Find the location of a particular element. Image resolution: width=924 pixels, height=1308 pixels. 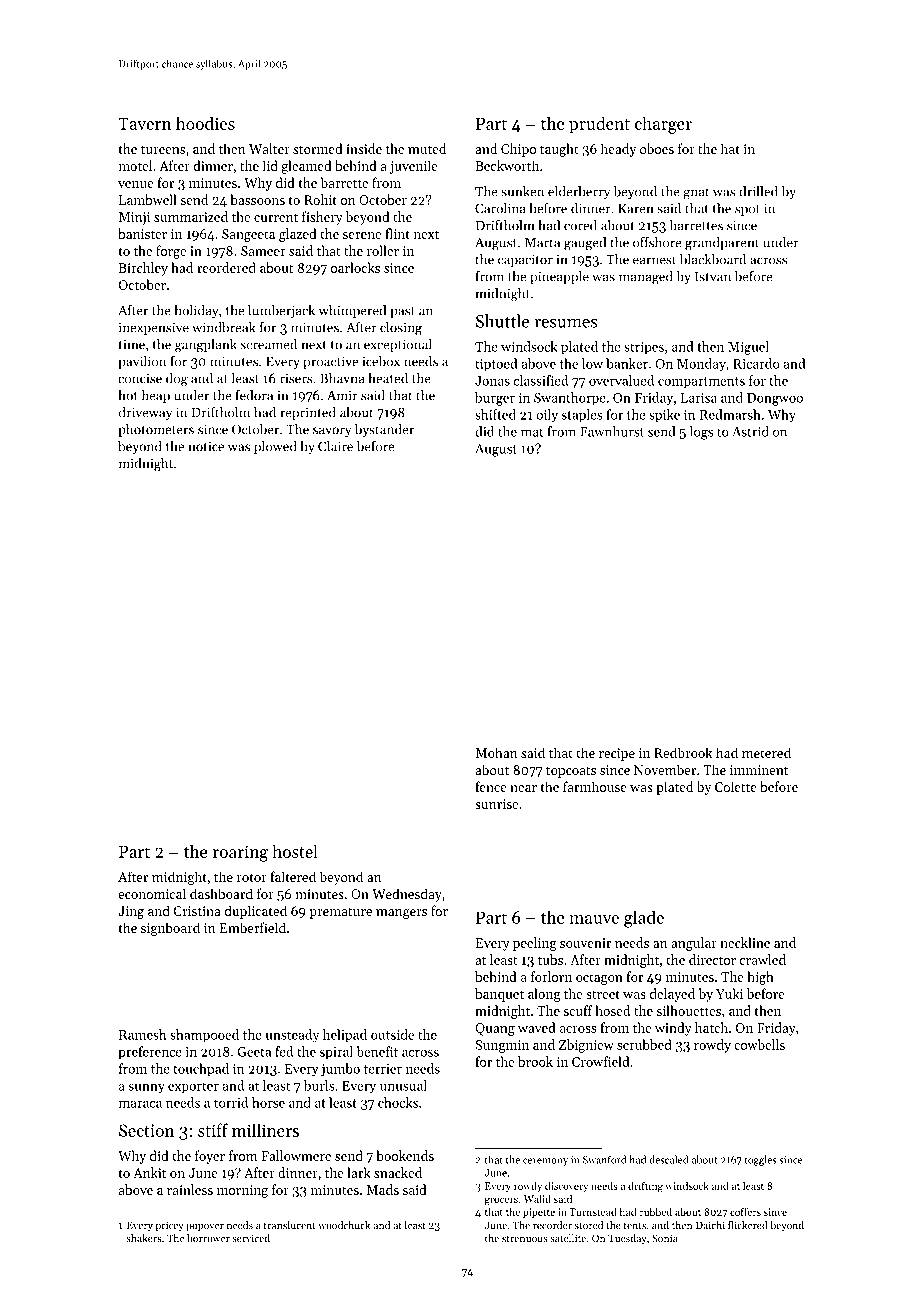

Tavern is located at coordinates (145, 124).
